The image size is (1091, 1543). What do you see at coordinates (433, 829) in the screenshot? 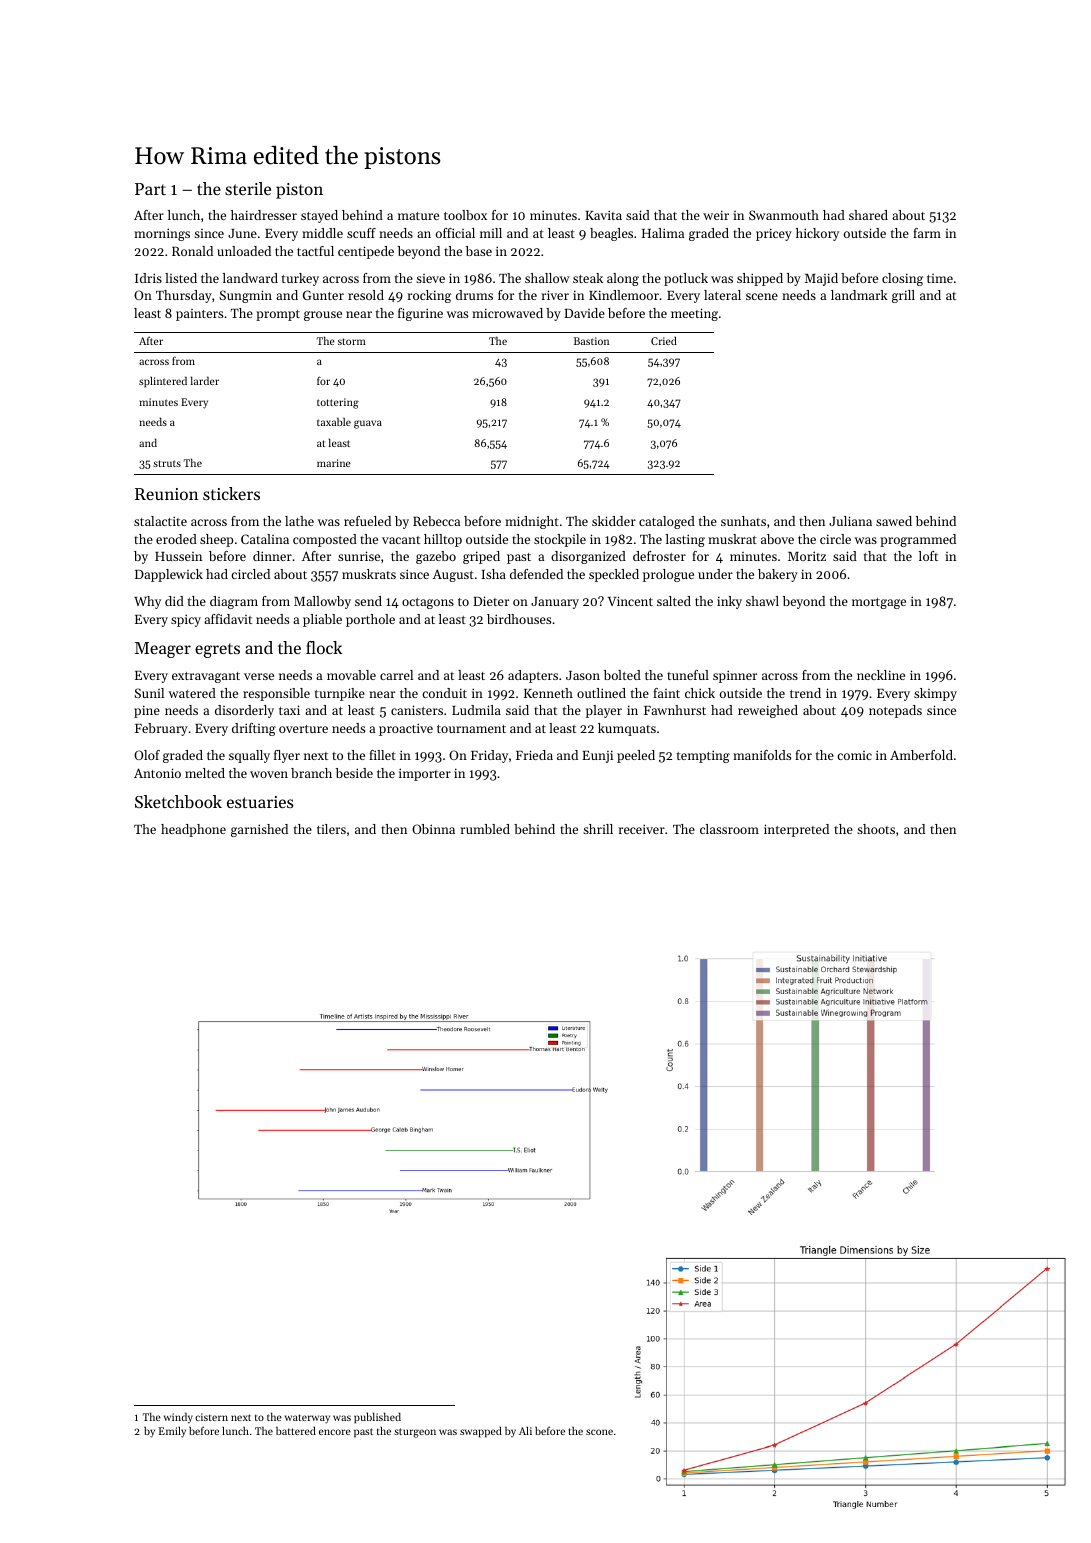
I see `Obinna` at bounding box center [433, 829].
